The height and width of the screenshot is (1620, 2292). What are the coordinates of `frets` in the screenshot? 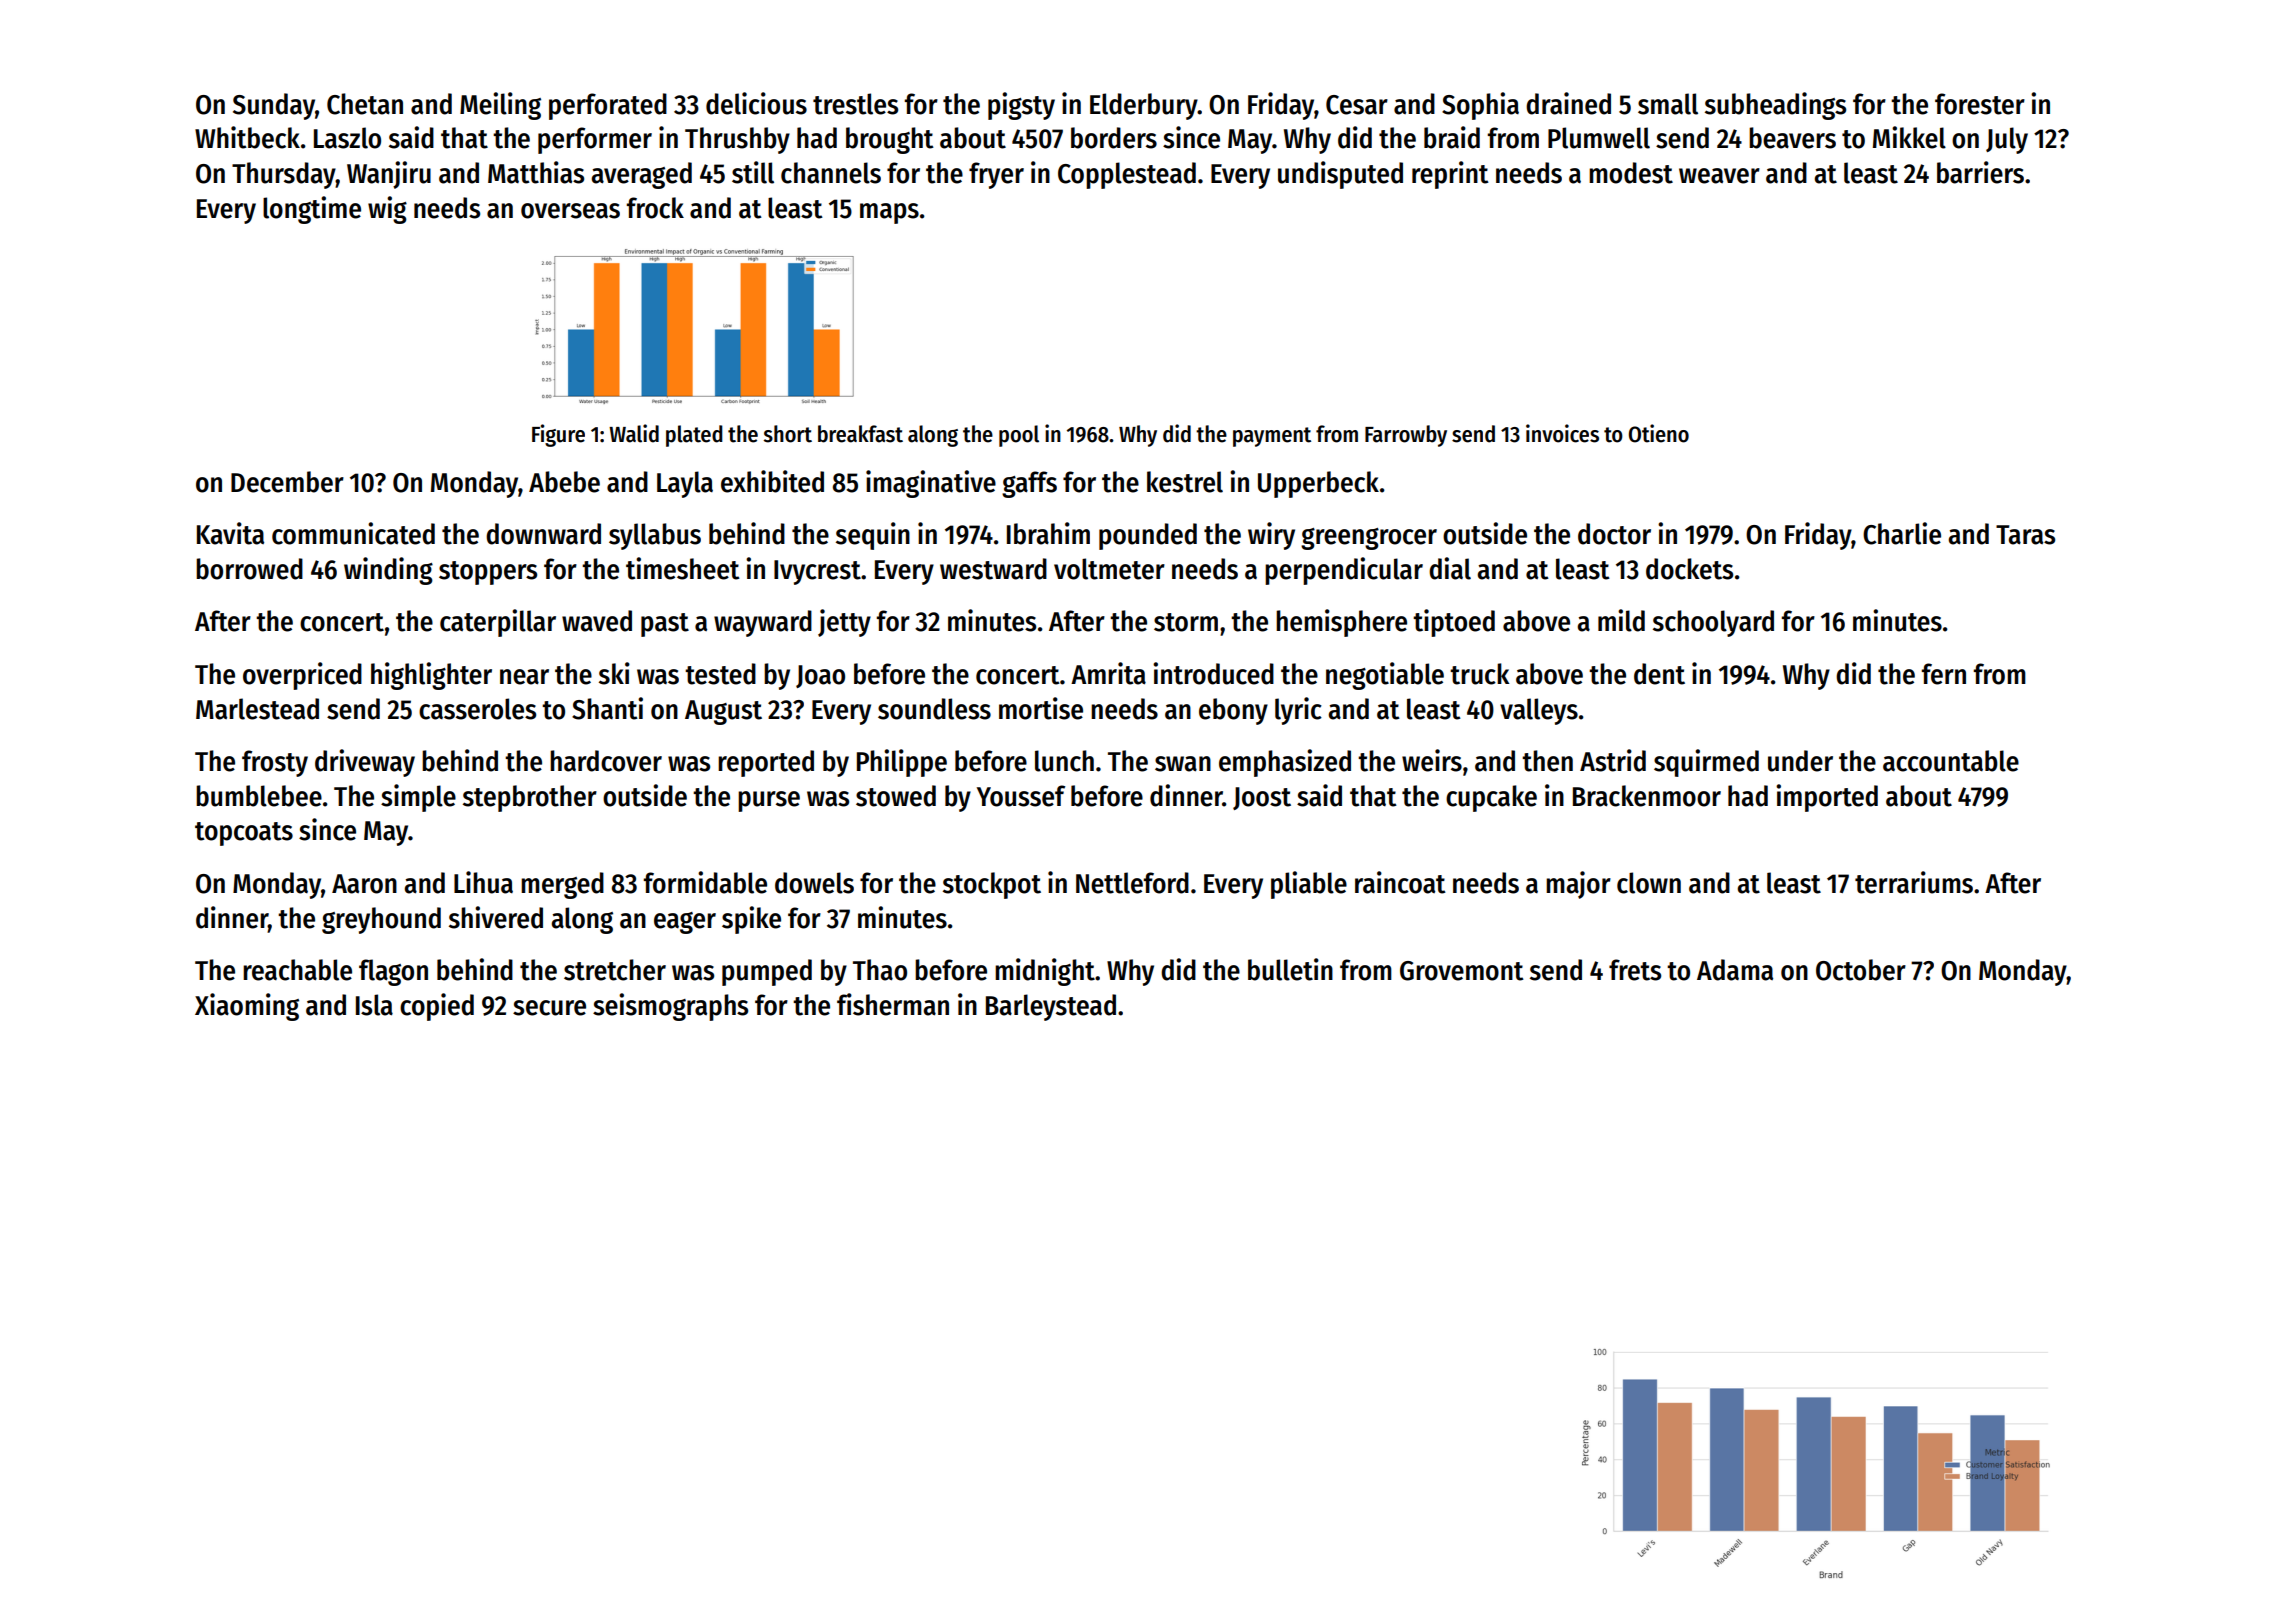 It's located at (1635, 970).
